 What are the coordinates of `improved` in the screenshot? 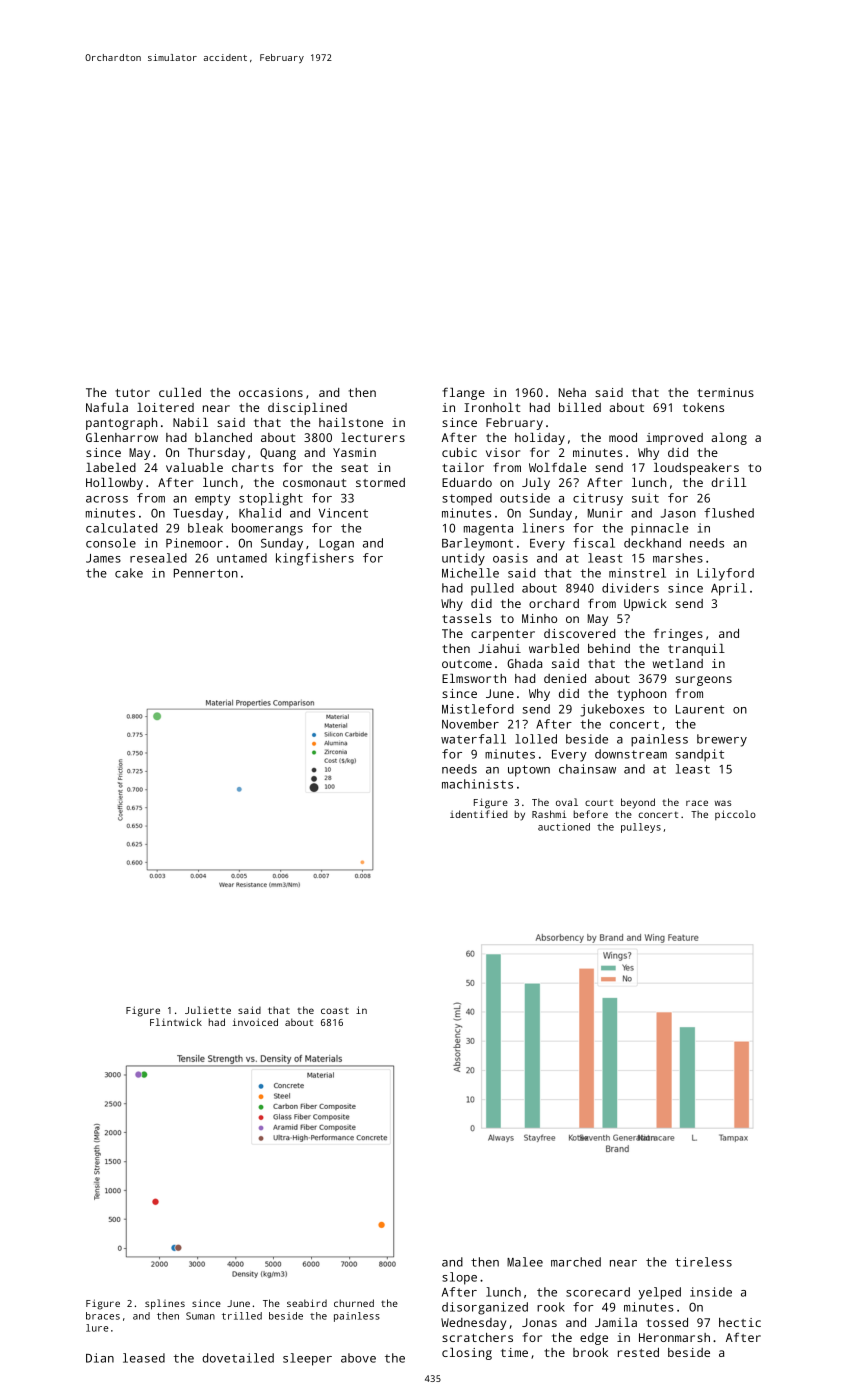 It's located at (674, 439).
